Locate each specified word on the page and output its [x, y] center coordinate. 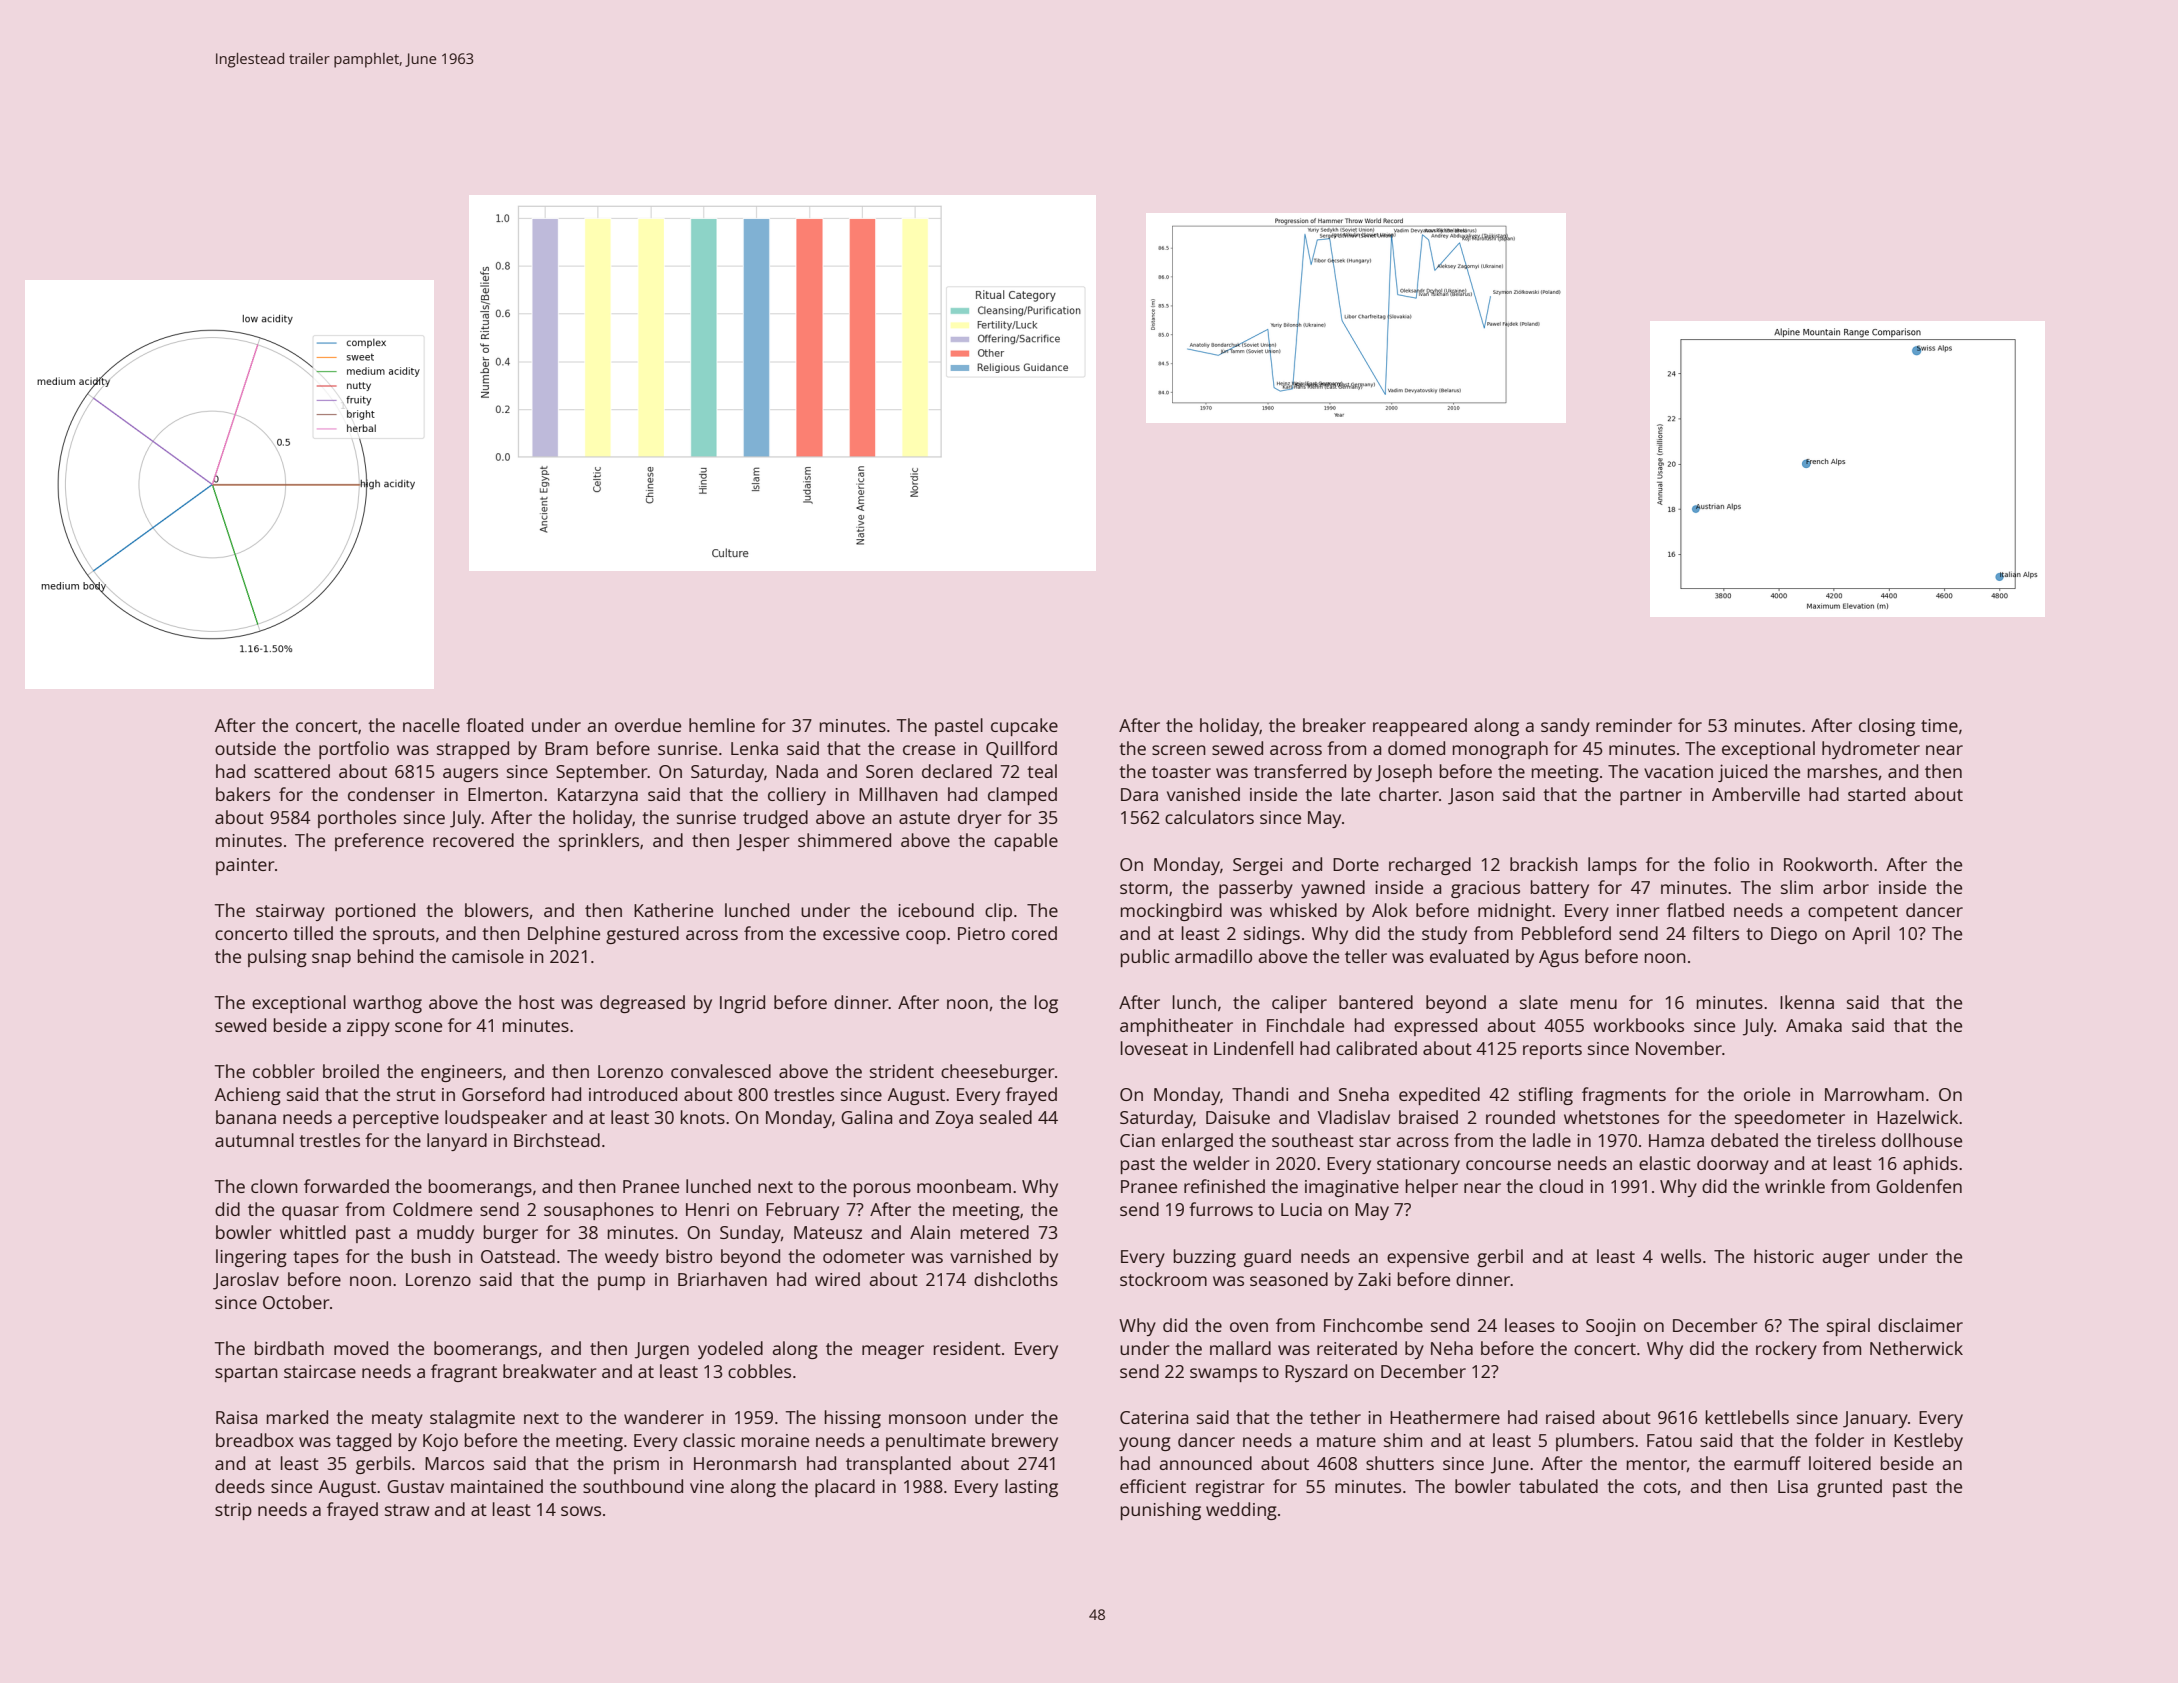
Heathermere [1445, 1417]
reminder [1634, 725]
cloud [1561, 1186]
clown [274, 1186]
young [1145, 1444]
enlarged [1197, 1142]
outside [245, 748]
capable [1026, 842]
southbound [633, 1486]
